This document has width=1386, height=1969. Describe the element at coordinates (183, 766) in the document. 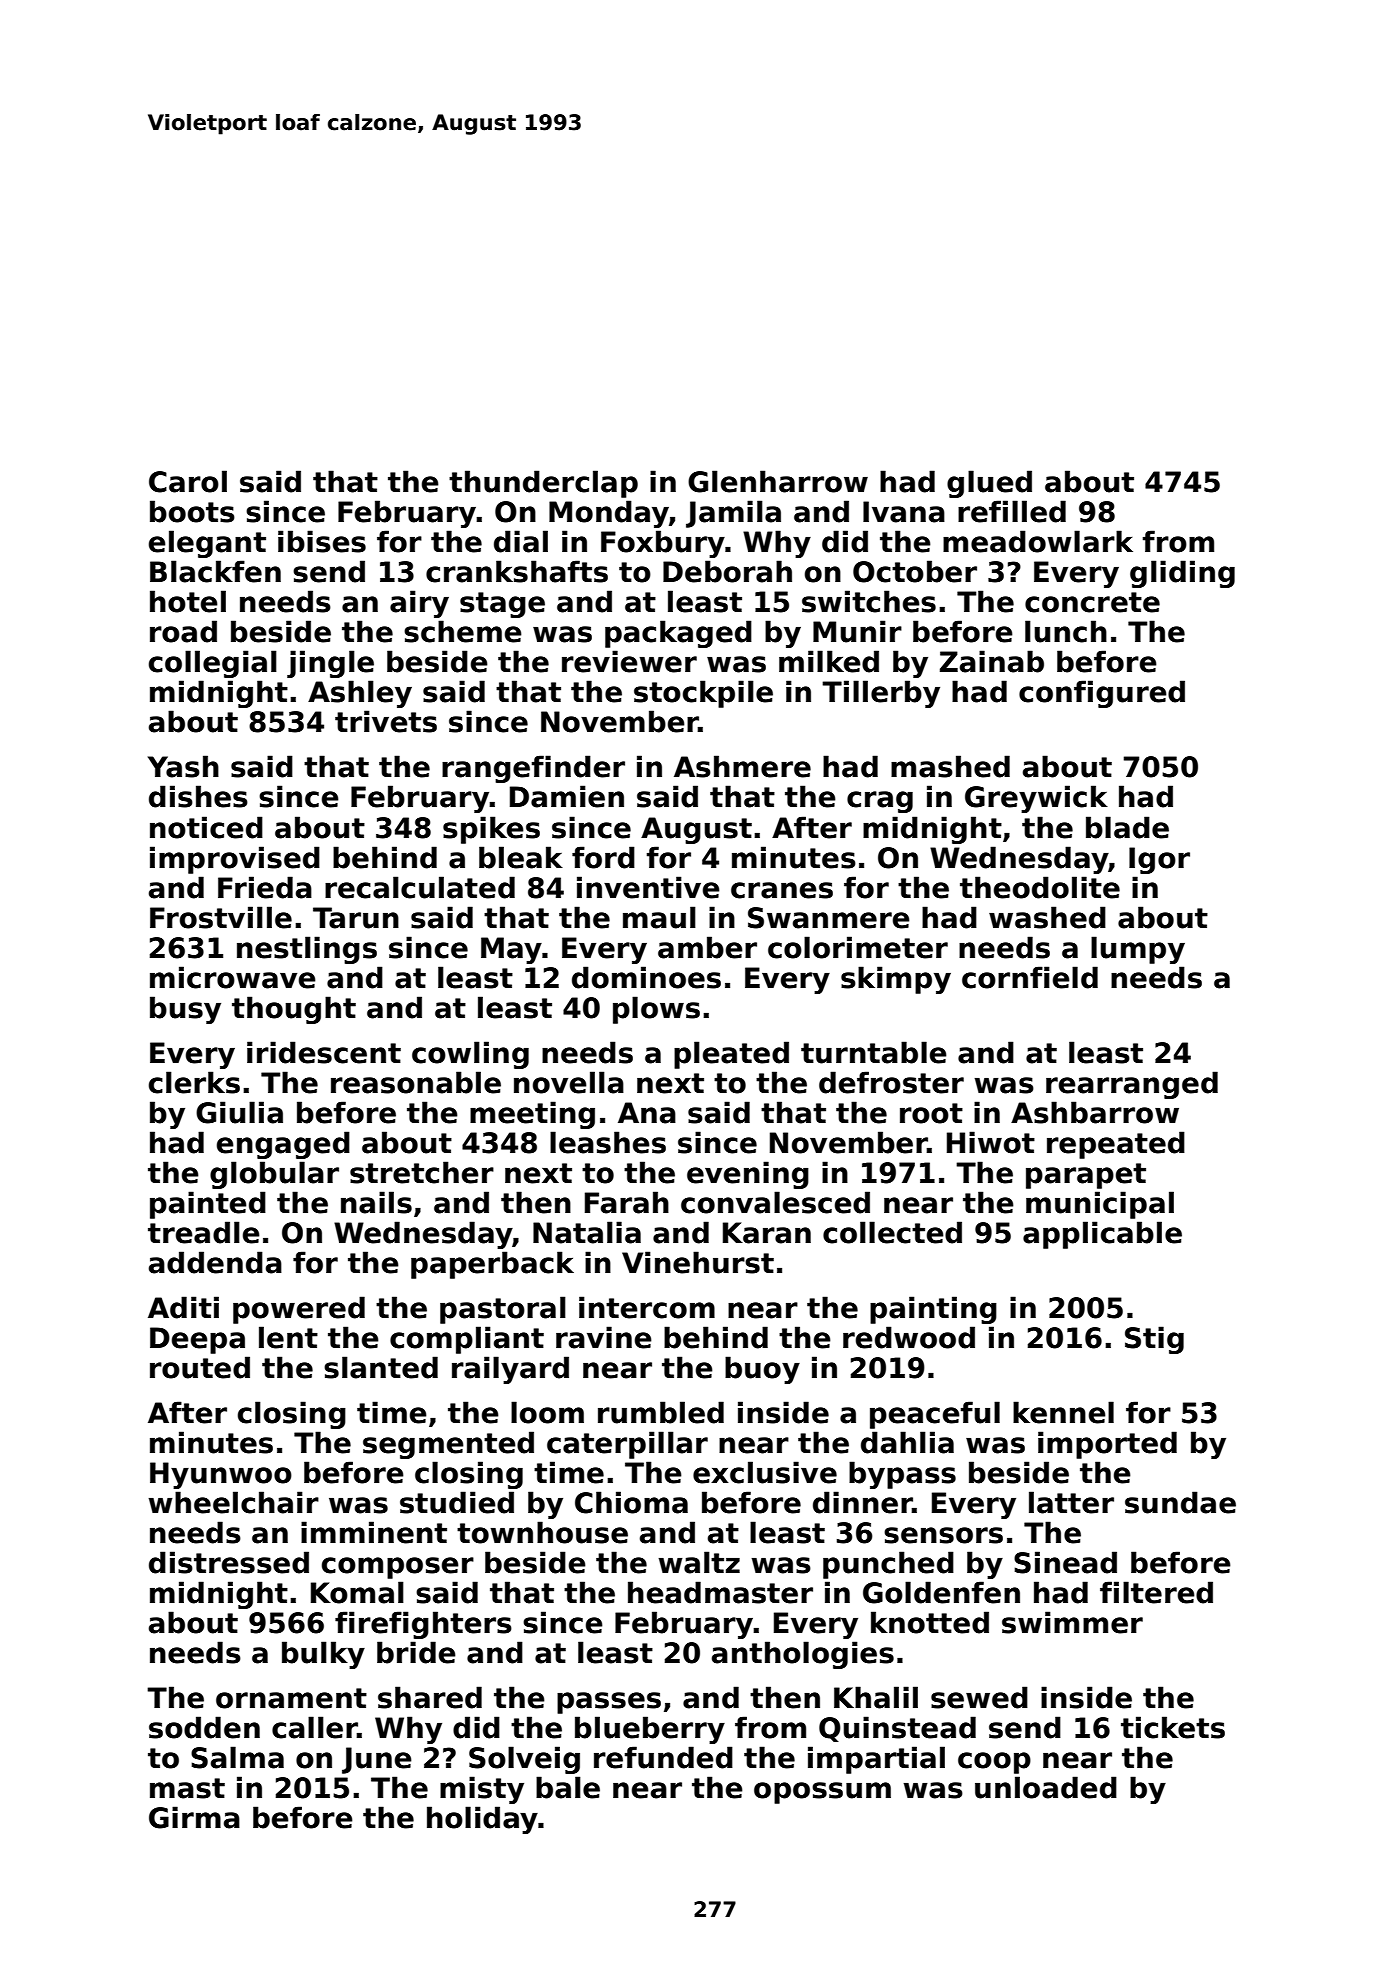

I see `Yash` at that location.
